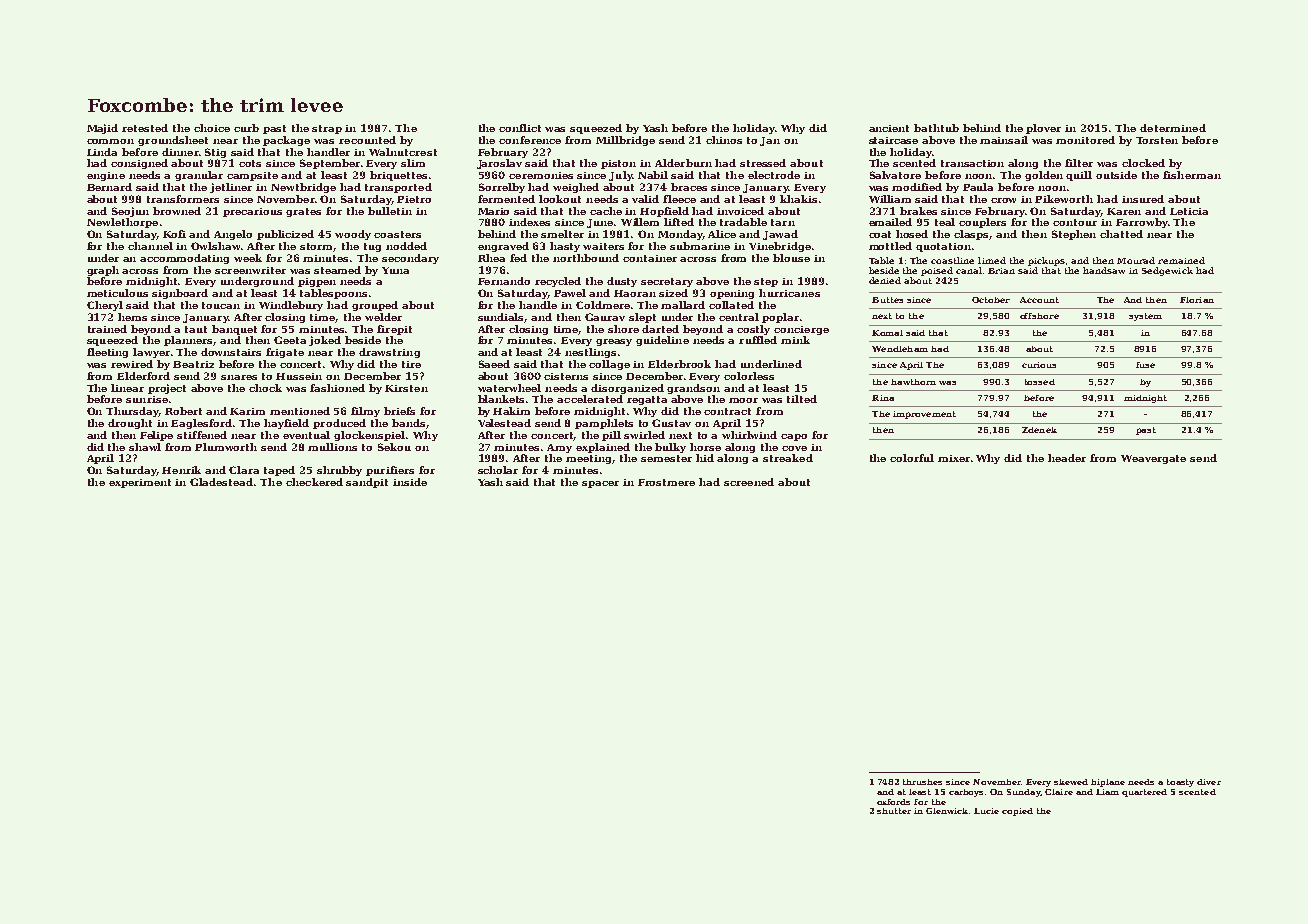  What do you see at coordinates (982, 223) in the screenshot?
I see `couplers` at bounding box center [982, 223].
